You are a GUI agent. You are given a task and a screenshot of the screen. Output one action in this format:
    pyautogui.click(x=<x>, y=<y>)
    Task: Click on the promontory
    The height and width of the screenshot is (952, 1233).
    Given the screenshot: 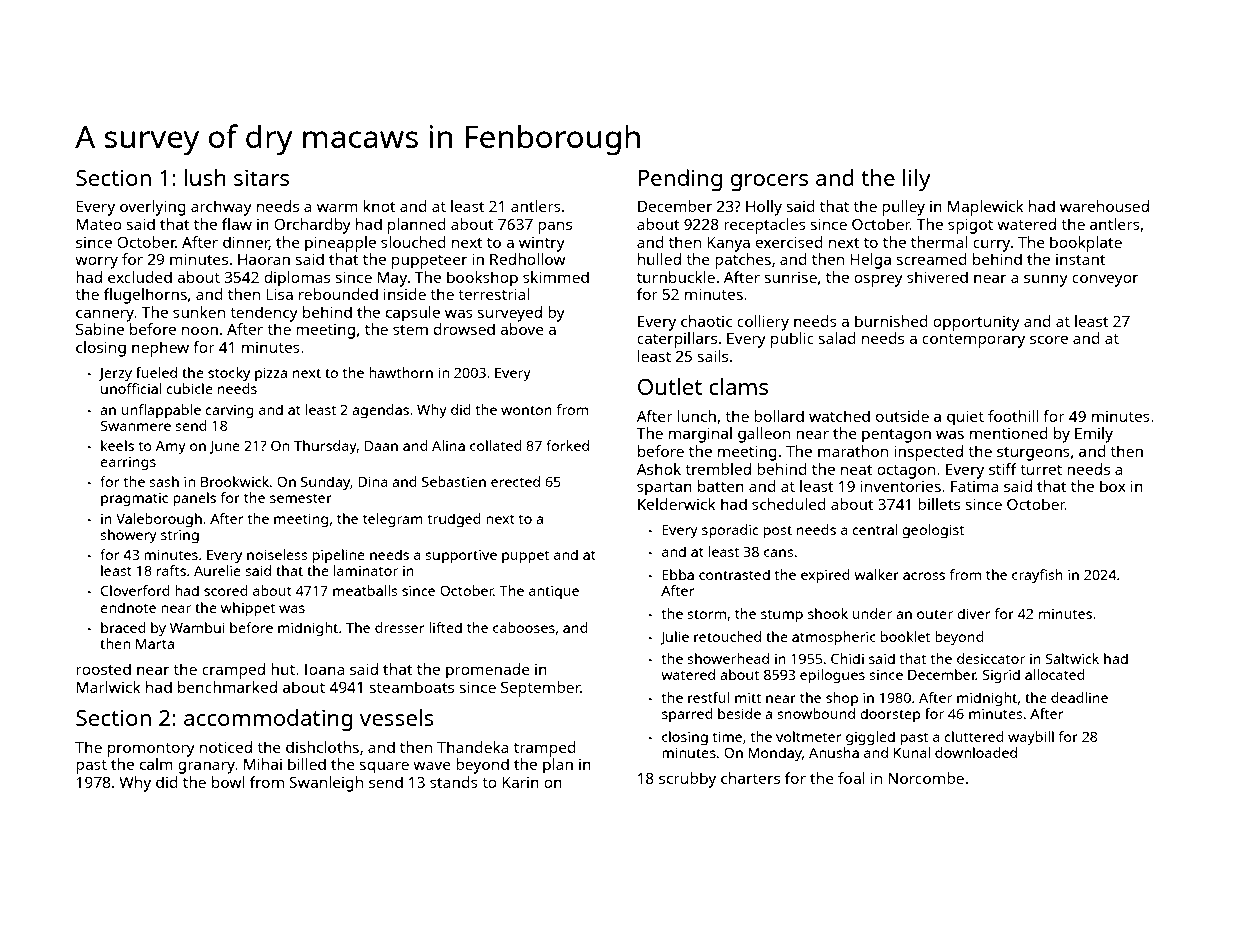 What is the action you would take?
    pyautogui.click(x=151, y=750)
